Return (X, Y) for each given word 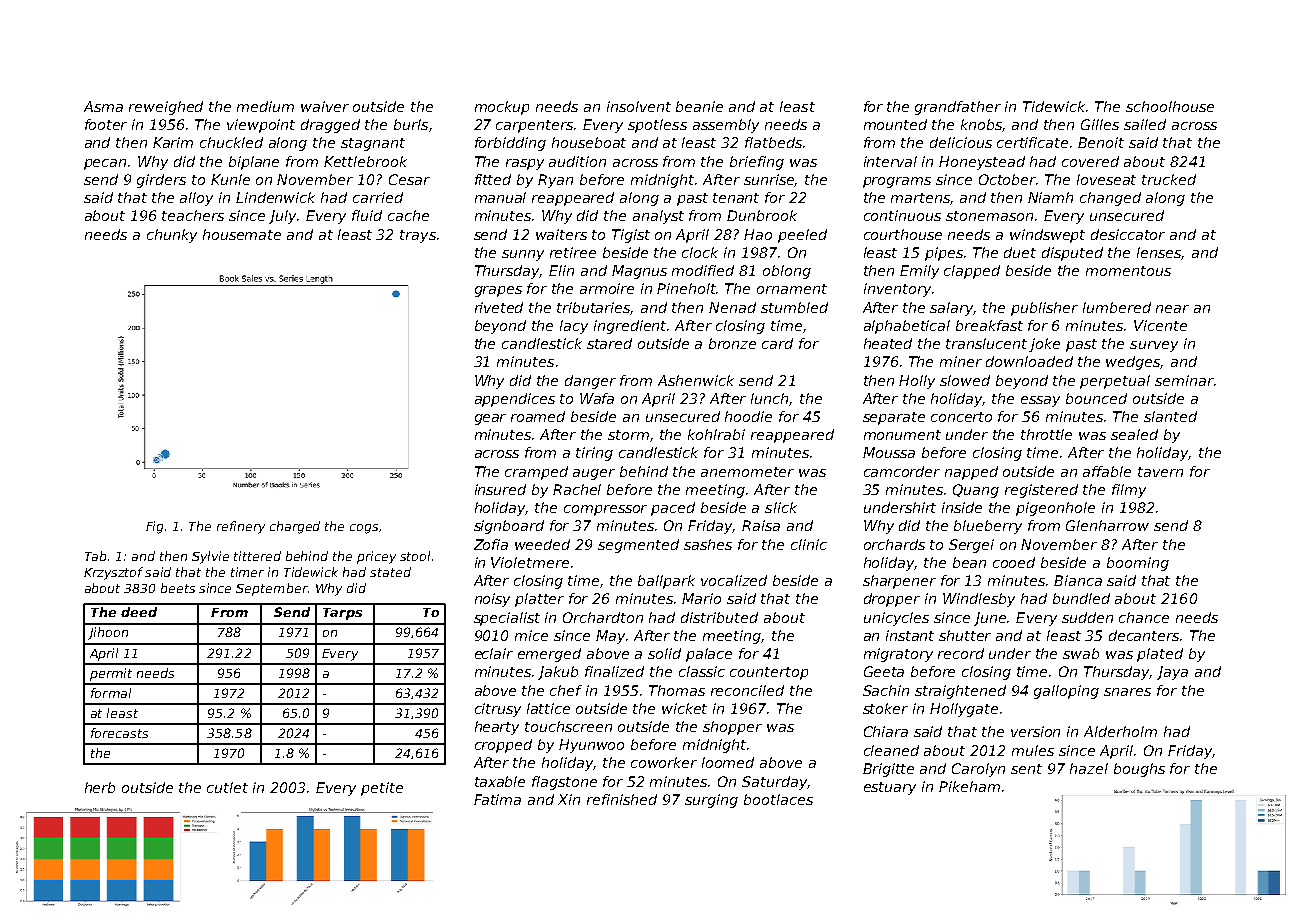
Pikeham (969, 786)
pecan (105, 164)
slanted (1170, 416)
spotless (657, 126)
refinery (241, 527)
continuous (902, 215)
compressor (605, 510)
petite (382, 789)
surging (711, 801)
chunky (172, 236)
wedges (1133, 363)
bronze (732, 343)
